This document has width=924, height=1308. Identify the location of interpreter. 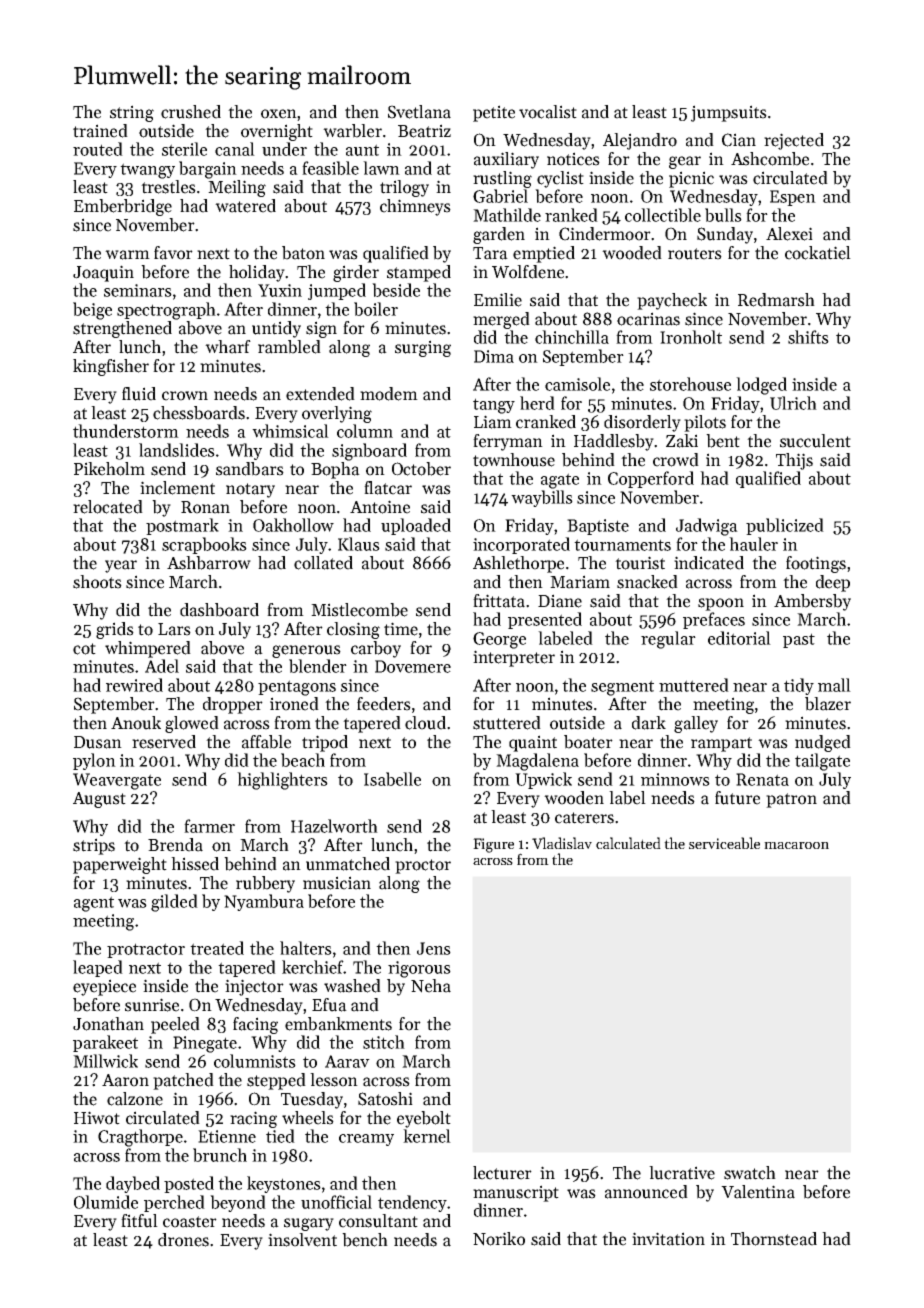
(514, 658).
